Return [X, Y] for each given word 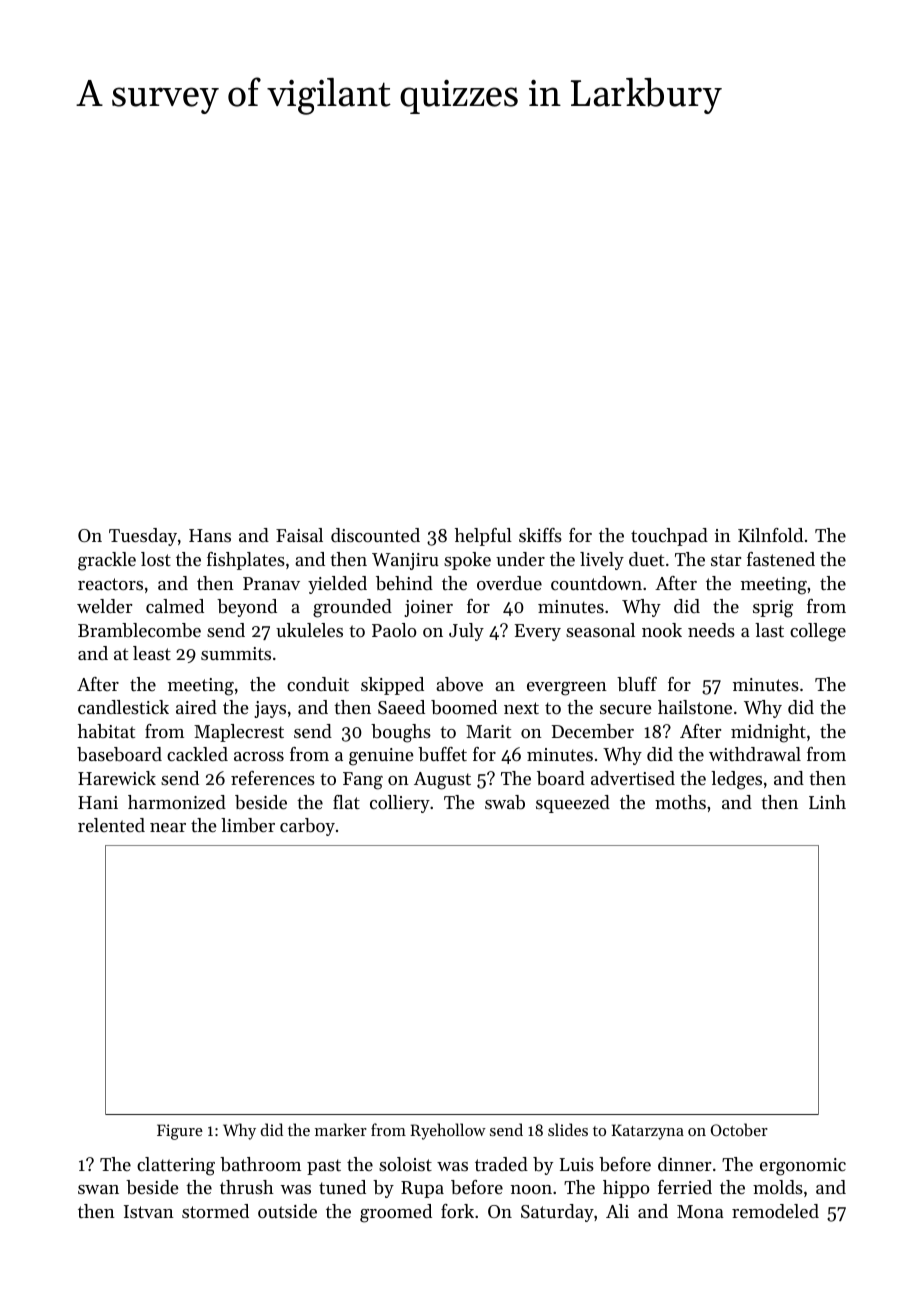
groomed [396, 1213]
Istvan [149, 1211]
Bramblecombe [139, 630]
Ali [617, 1211]
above [459, 684]
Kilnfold [770, 535]
